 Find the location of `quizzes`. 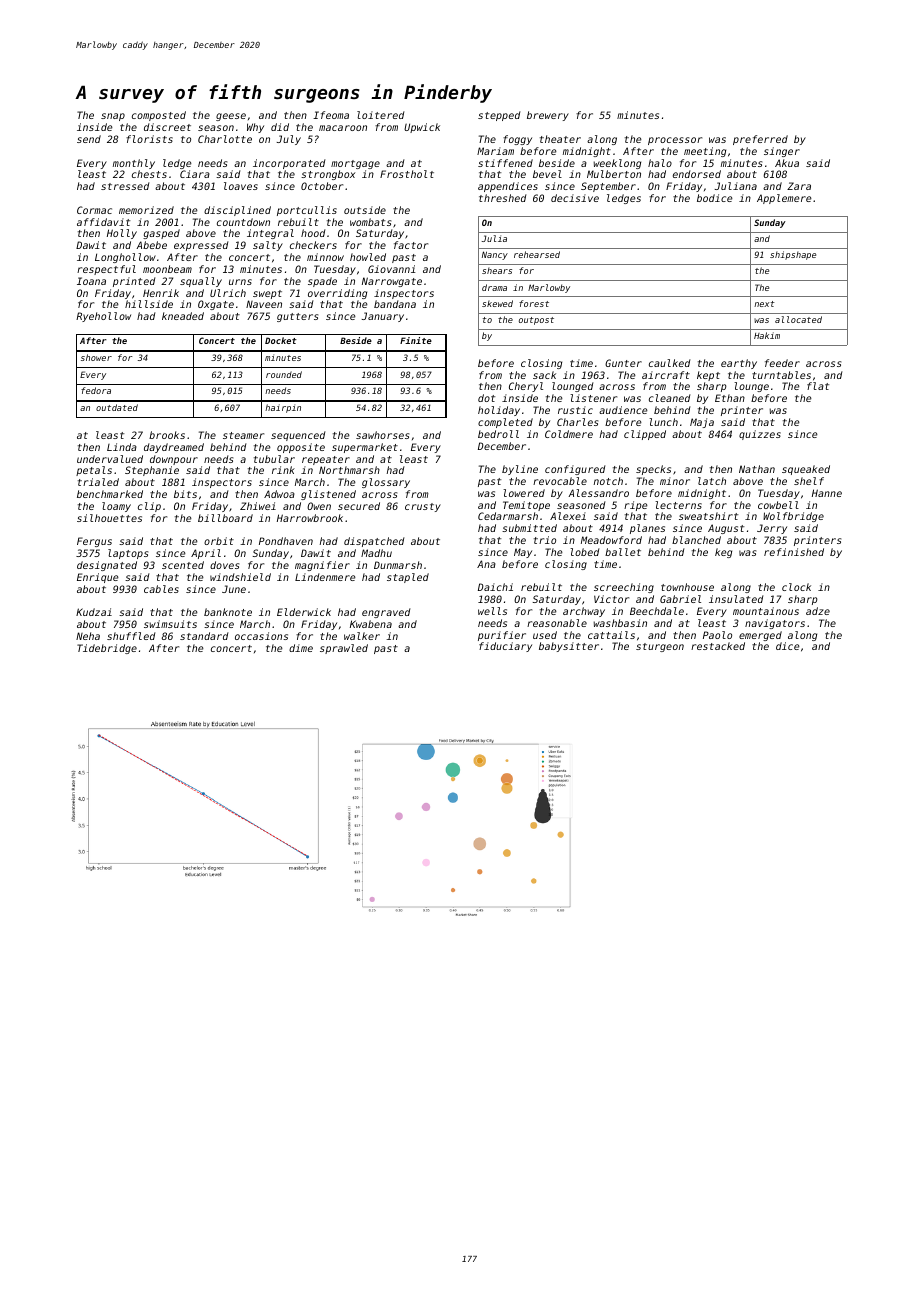

quizzes is located at coordinates (760, 435).
